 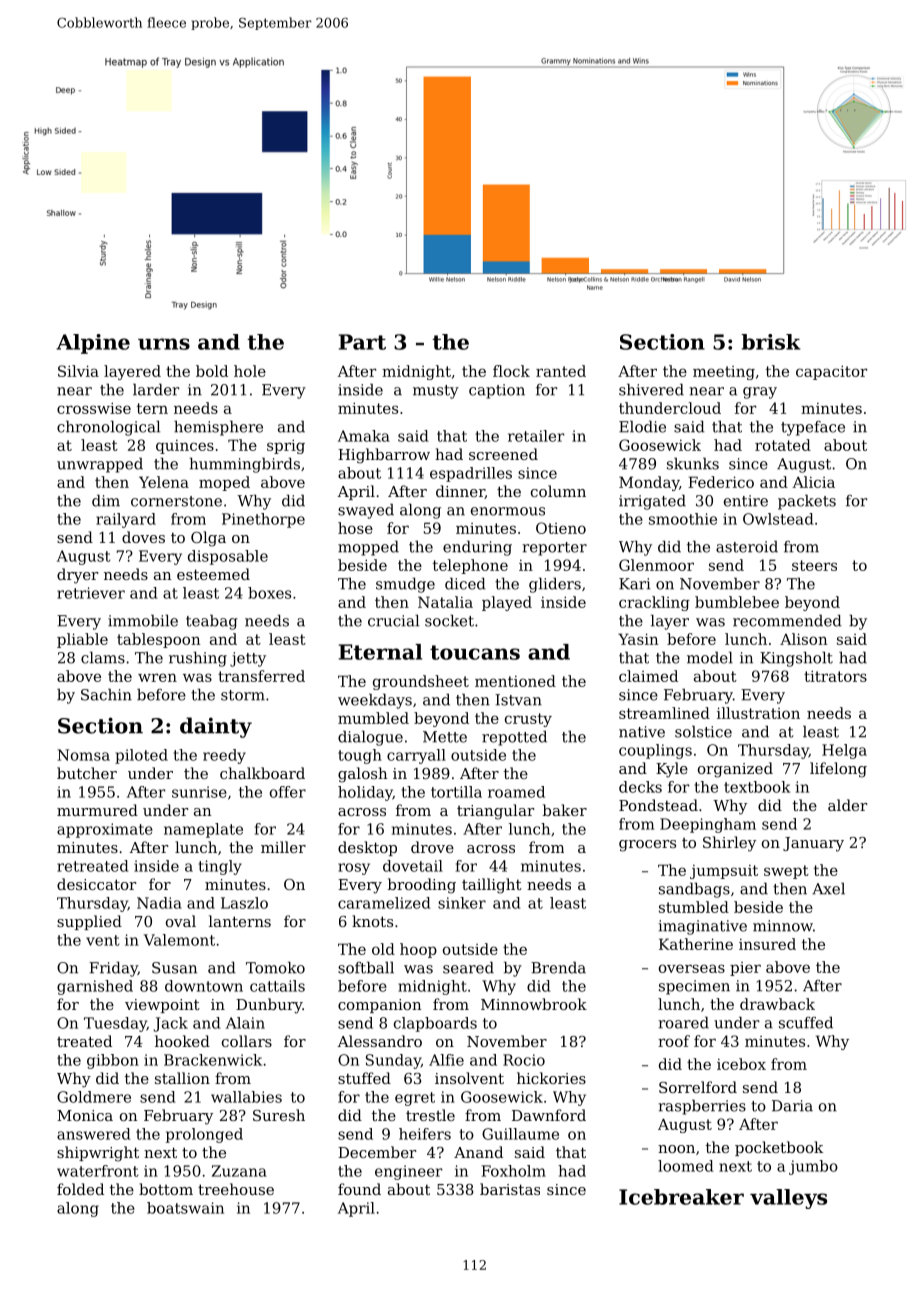 What do you see at coordinates (164, 344) in the image?
I see `urns` at bounding box center [164, 344].
